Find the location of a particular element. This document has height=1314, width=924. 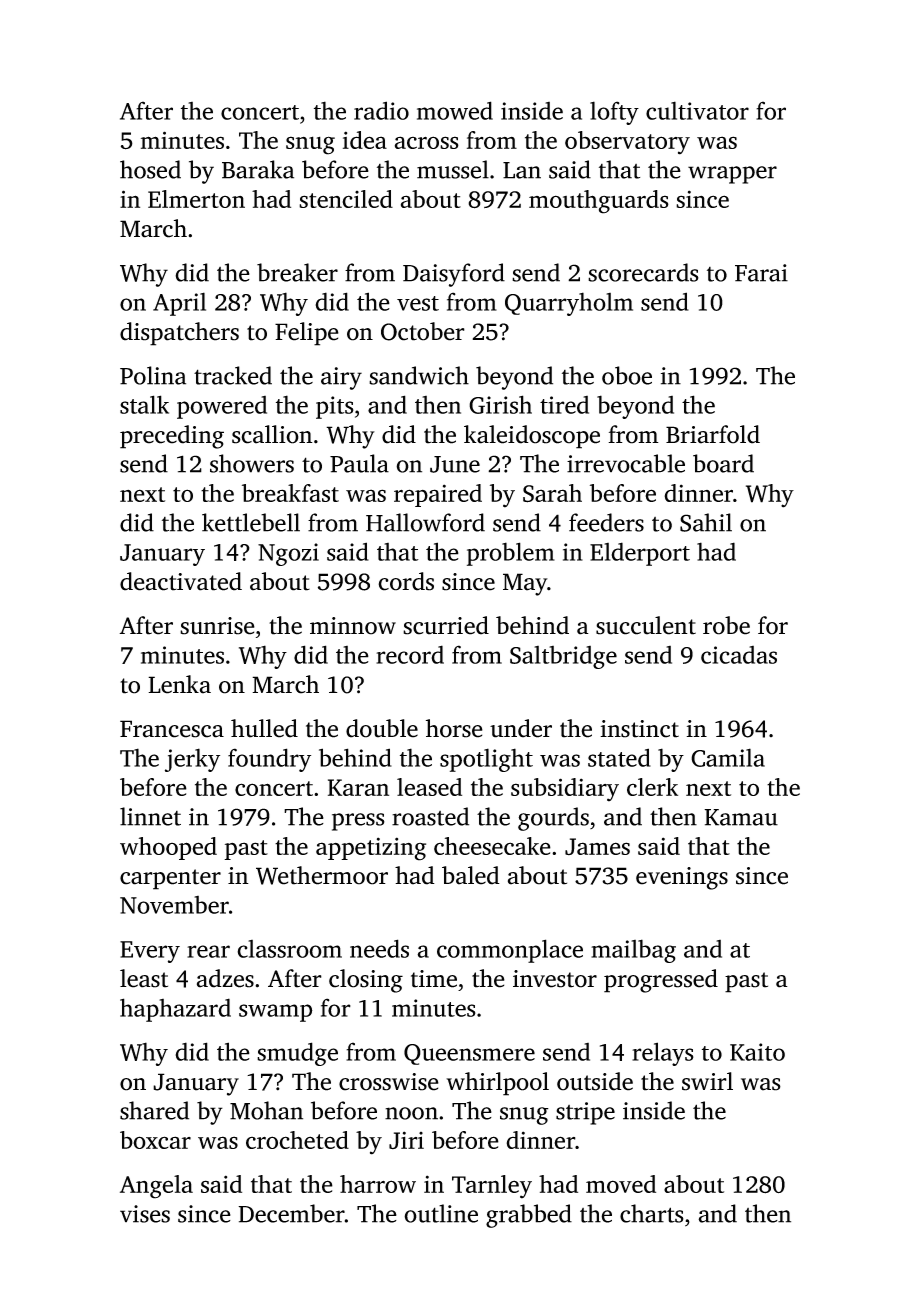

radio is located at coordinates (381, 110).
